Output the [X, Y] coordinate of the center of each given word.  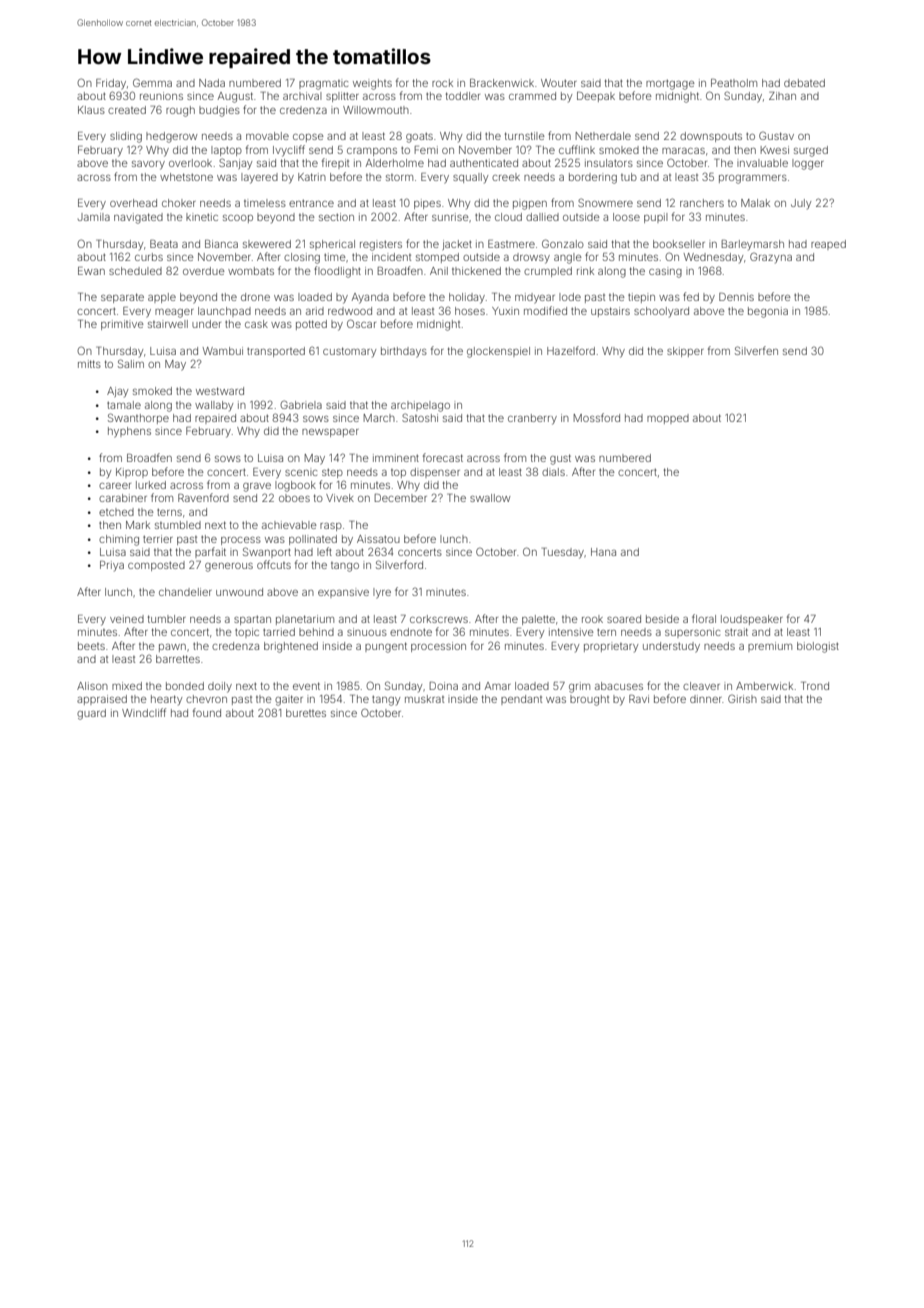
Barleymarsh [753, 245]
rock [442, 83]
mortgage [670, 84]
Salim [131, 363]
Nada [212, 83]
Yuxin [505, 311]
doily [220, 687]
